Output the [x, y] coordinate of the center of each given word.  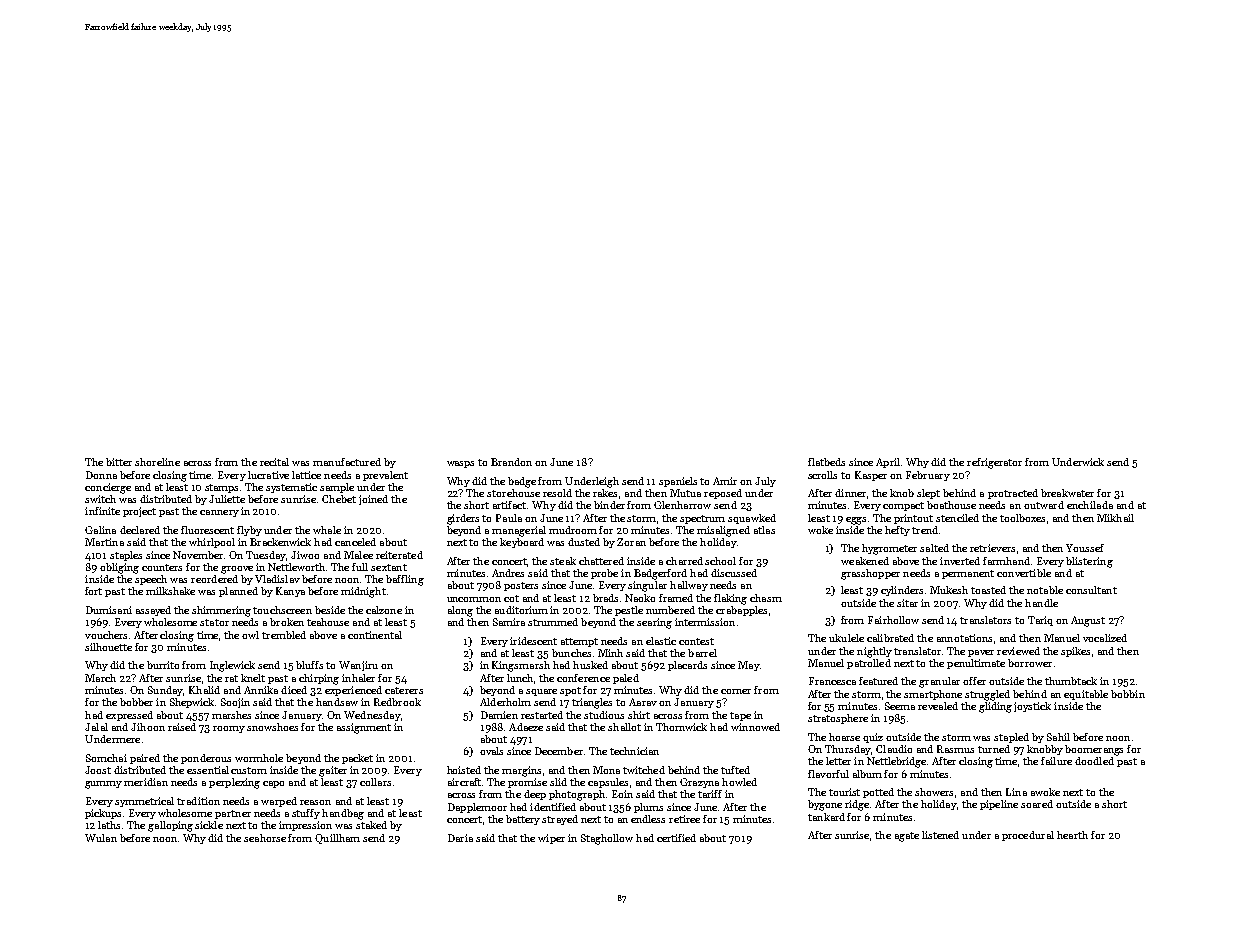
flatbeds [826, 462]
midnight [363, 592]
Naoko [640, 598]
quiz [873, 738]
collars [375, 782]
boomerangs [1094, 750]
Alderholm [505, 702]
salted [934, 548]
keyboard [522, 543]
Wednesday [372, 716]
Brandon [511, 462]
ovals [491, 751]
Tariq [1040, 621]
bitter [119, 462]
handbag [343, 814]
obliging [119, 568]
